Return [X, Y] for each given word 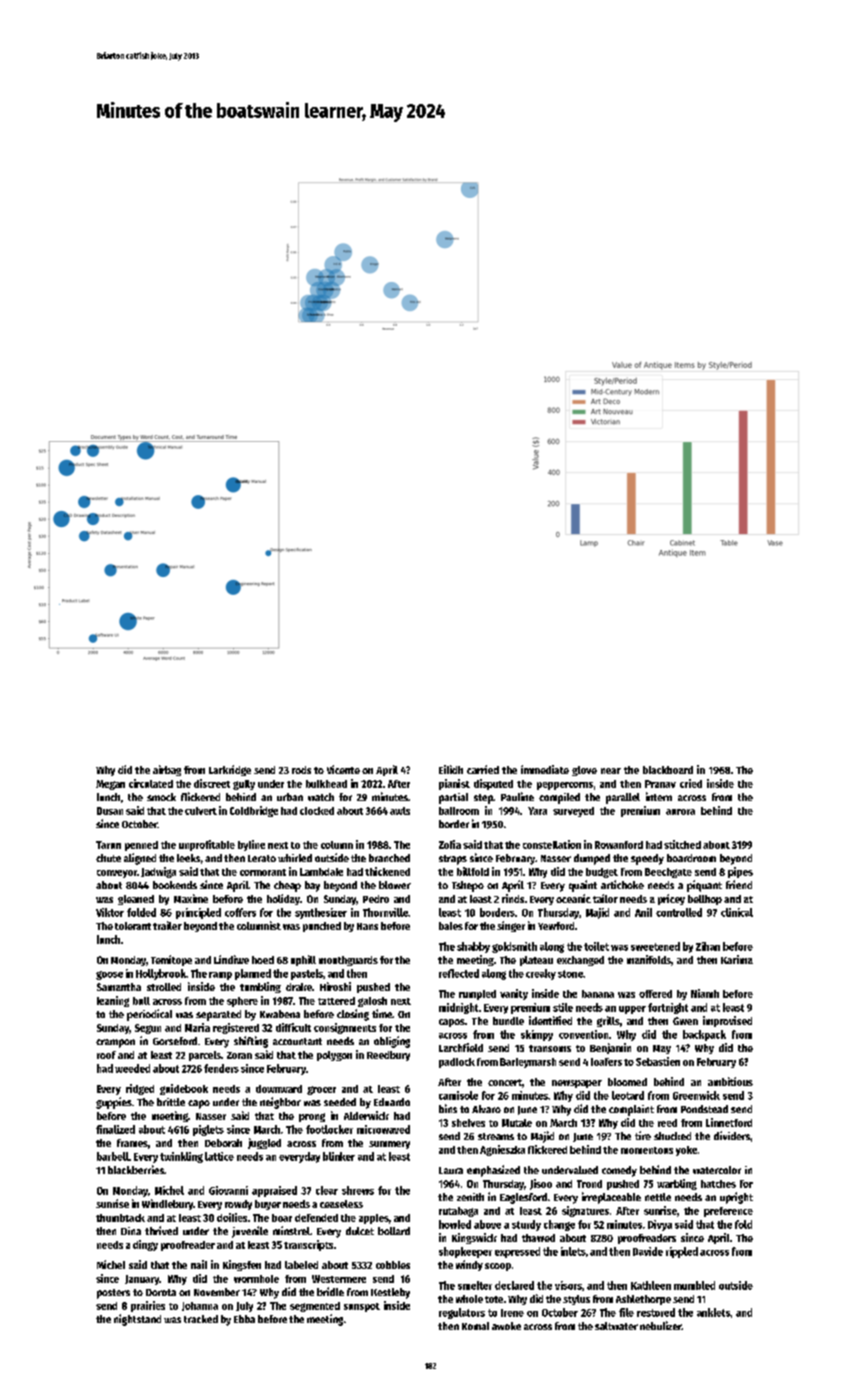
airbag [167, 770]
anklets [713, 1312]
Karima [737, 959]
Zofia [450, 844]
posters [113, 1294]
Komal [475, 1326]
